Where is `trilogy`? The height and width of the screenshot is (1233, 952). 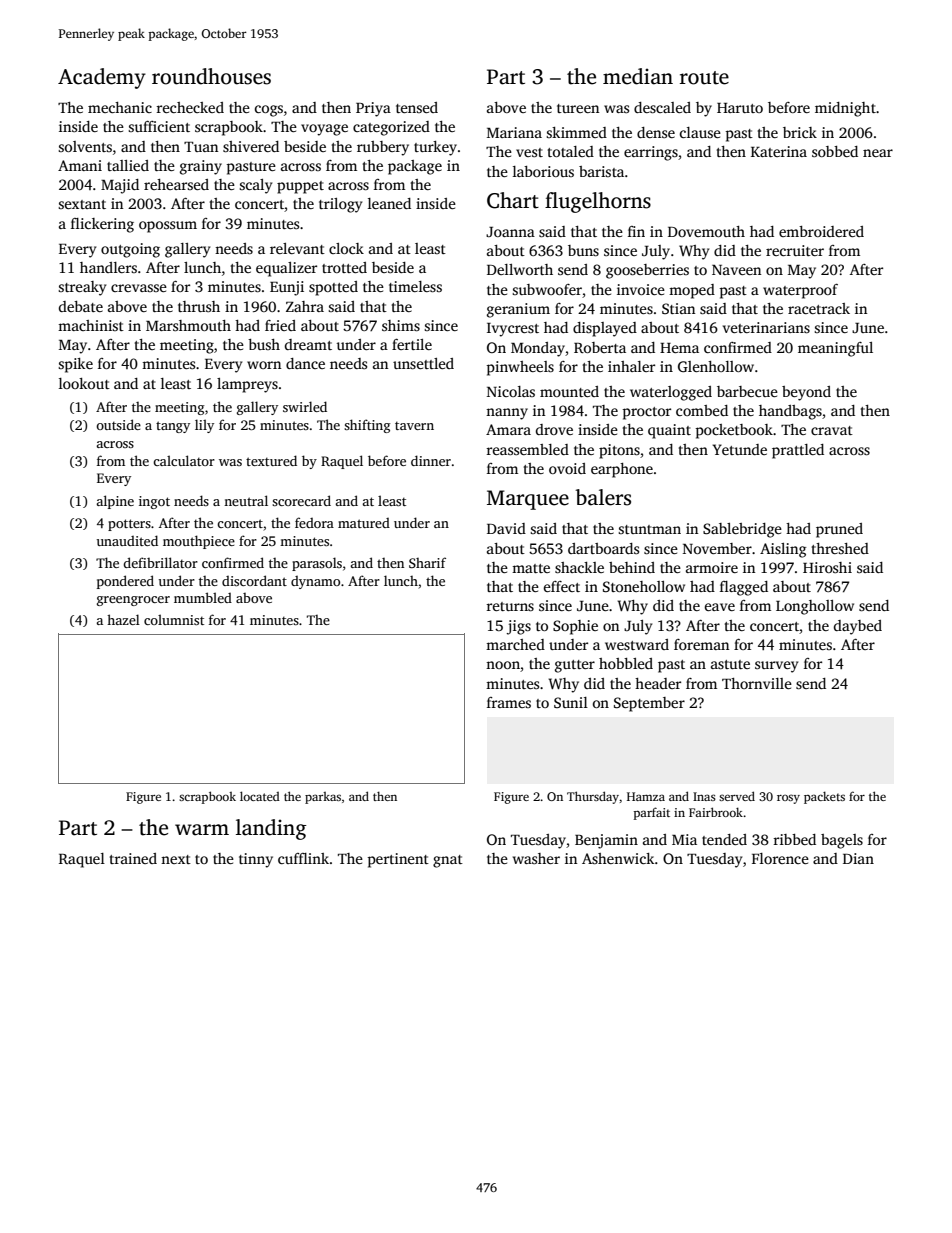
trilogy is located at coordinates (340, 205).
